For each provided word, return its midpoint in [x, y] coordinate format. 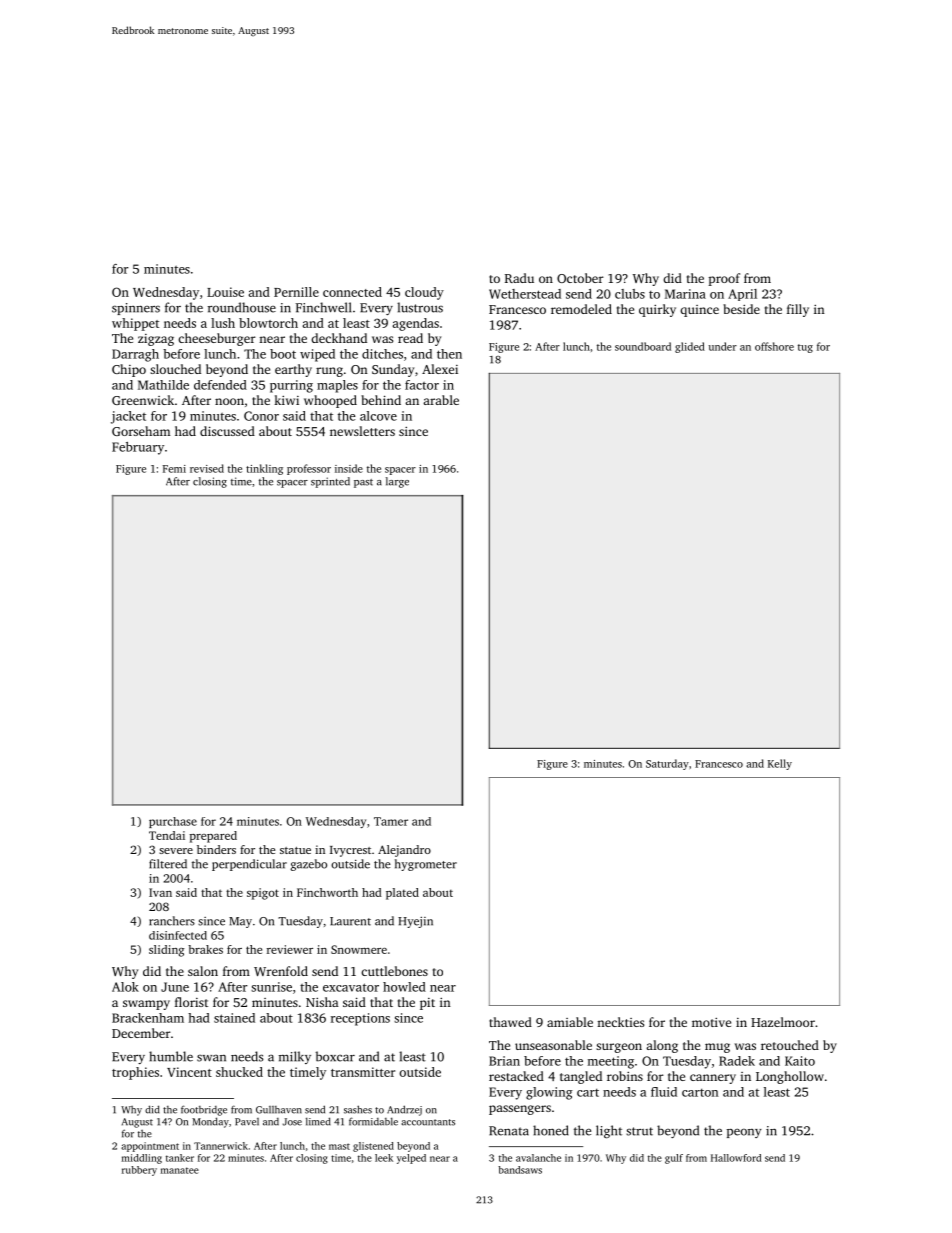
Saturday [667, 764]
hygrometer [426, 865]
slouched [175, 369]
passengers [520, 1110]
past [363, 483]
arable [441, 400]
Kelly [780, 764]
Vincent [189, 1072]
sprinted [330, 482]
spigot [263, 894]
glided [690, 347]
